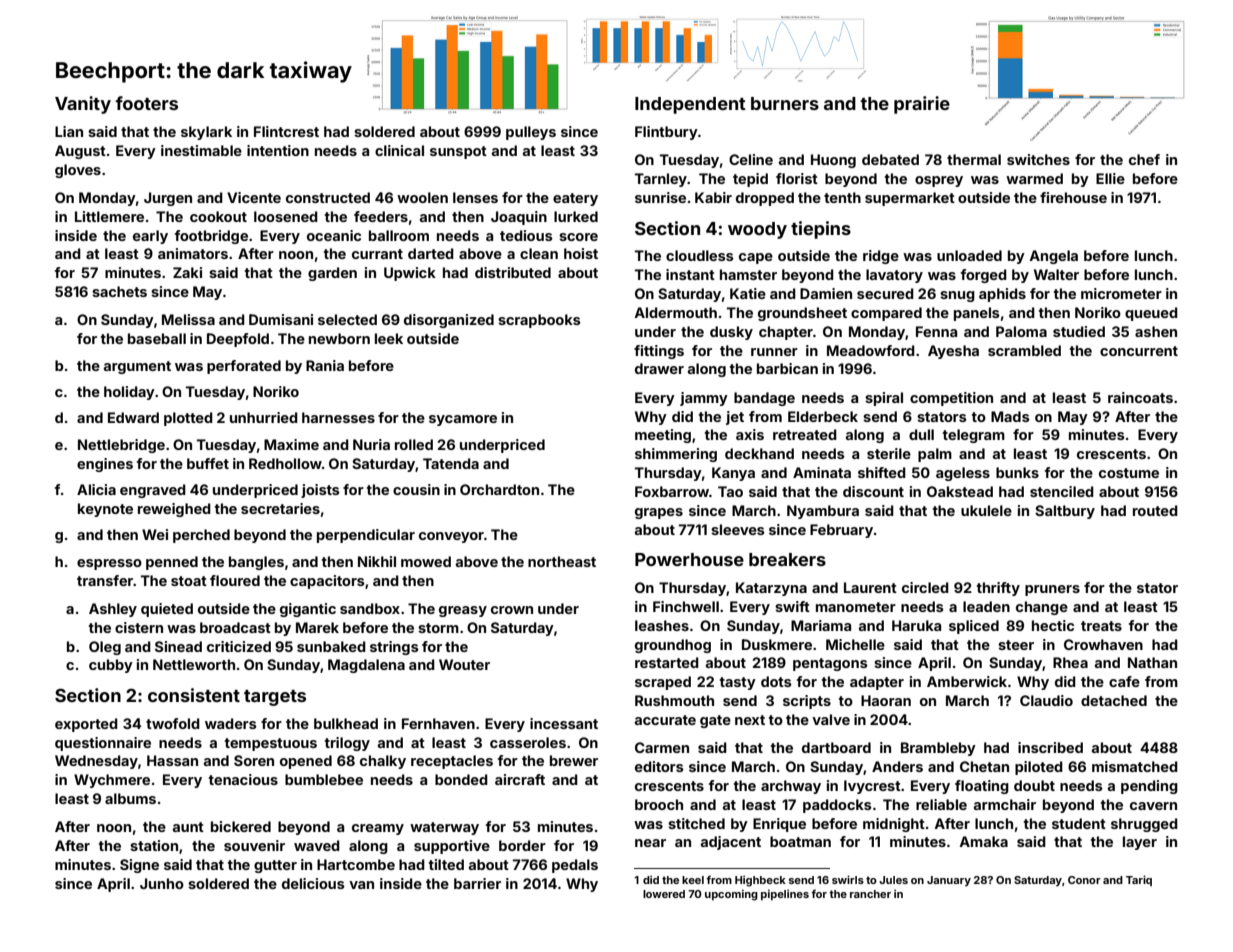 Image resolution: width=1233 pixels, height=952 pixels. What do you see at coordinates (1110, 178) in the screenshot?
I see `Ellie` at bounding box center [1110, 178].
